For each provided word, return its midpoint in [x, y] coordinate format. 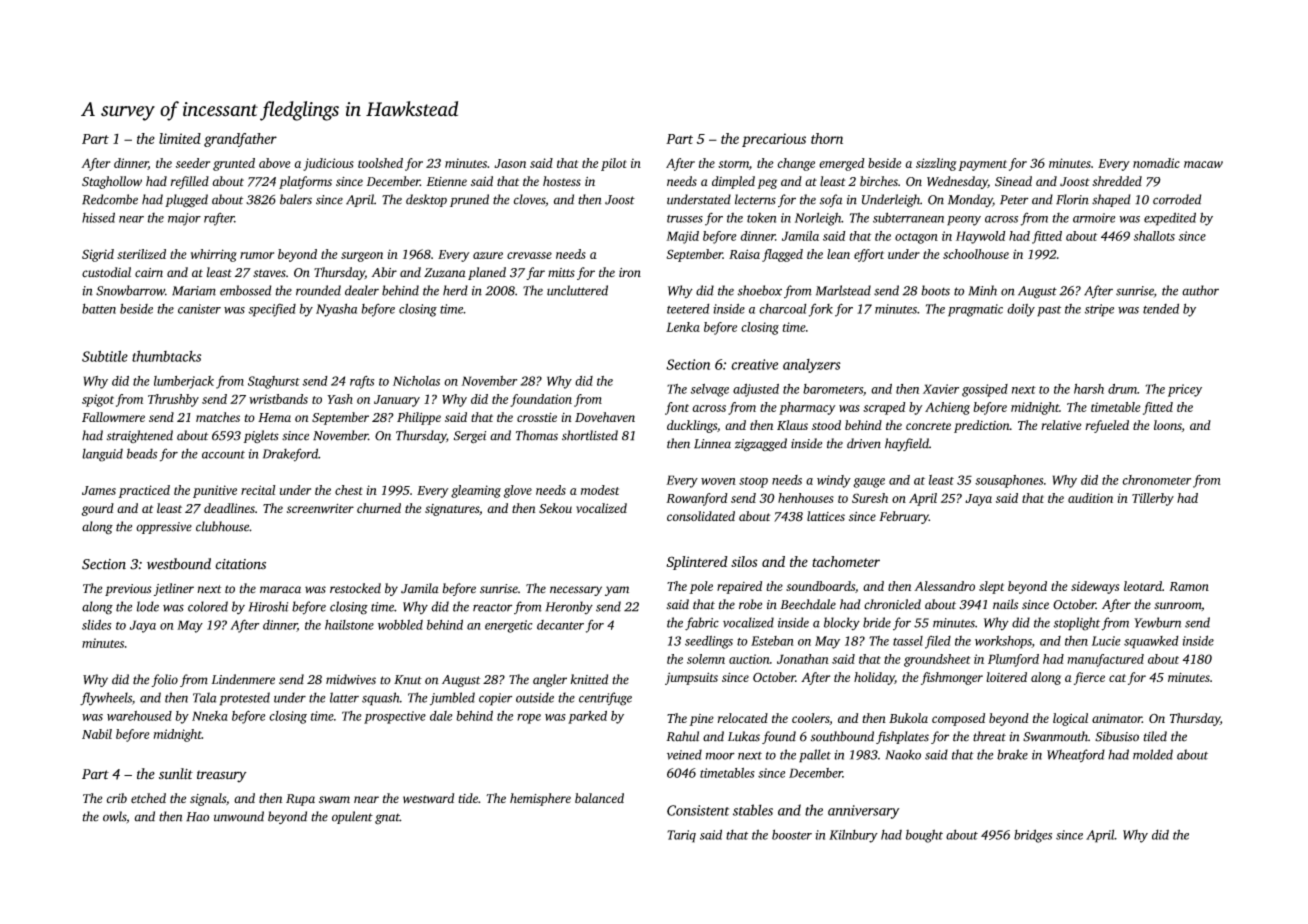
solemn [706, 659]
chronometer [1156, 480]
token [761, 218]
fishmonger [952, 678]
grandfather [240, 140]
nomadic [1156, 163]
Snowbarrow [130, 290]
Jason [510, 163]
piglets [261, 436]
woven [718, 481]
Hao [197, 817]
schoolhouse [976, 254]
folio [164, 680]
